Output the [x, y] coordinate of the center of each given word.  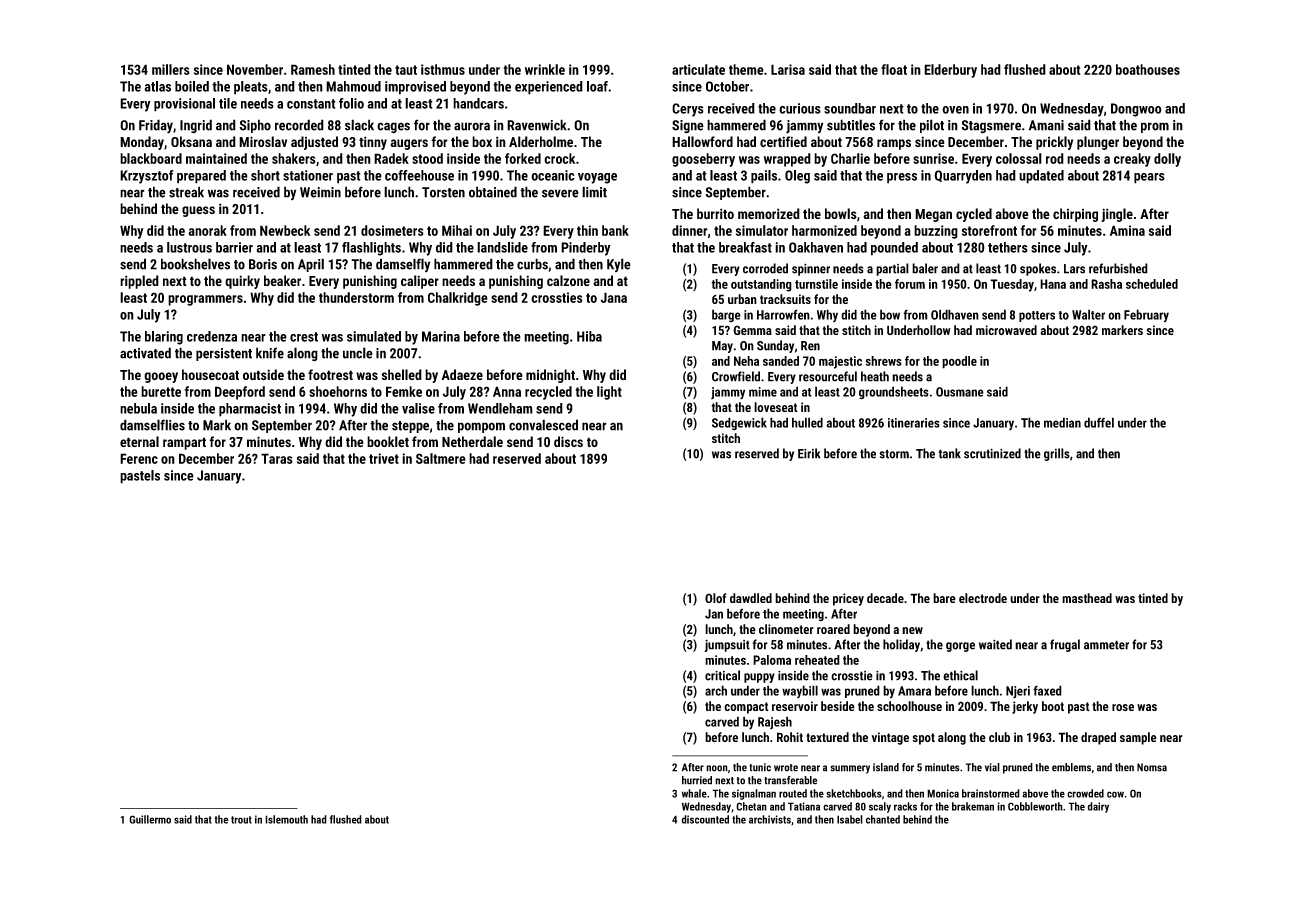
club [999, 737]
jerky [1025, 707]
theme [746, 69]
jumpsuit [727, 645]
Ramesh [313, 69]
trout [241, 820]
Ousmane [960, 392]
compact [746, 708]
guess [198, 211]
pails [764, 177]
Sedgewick [739, 423]
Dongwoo [1136, 110]
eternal [139, 441]
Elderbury [950, 71]
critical [722, 675]
